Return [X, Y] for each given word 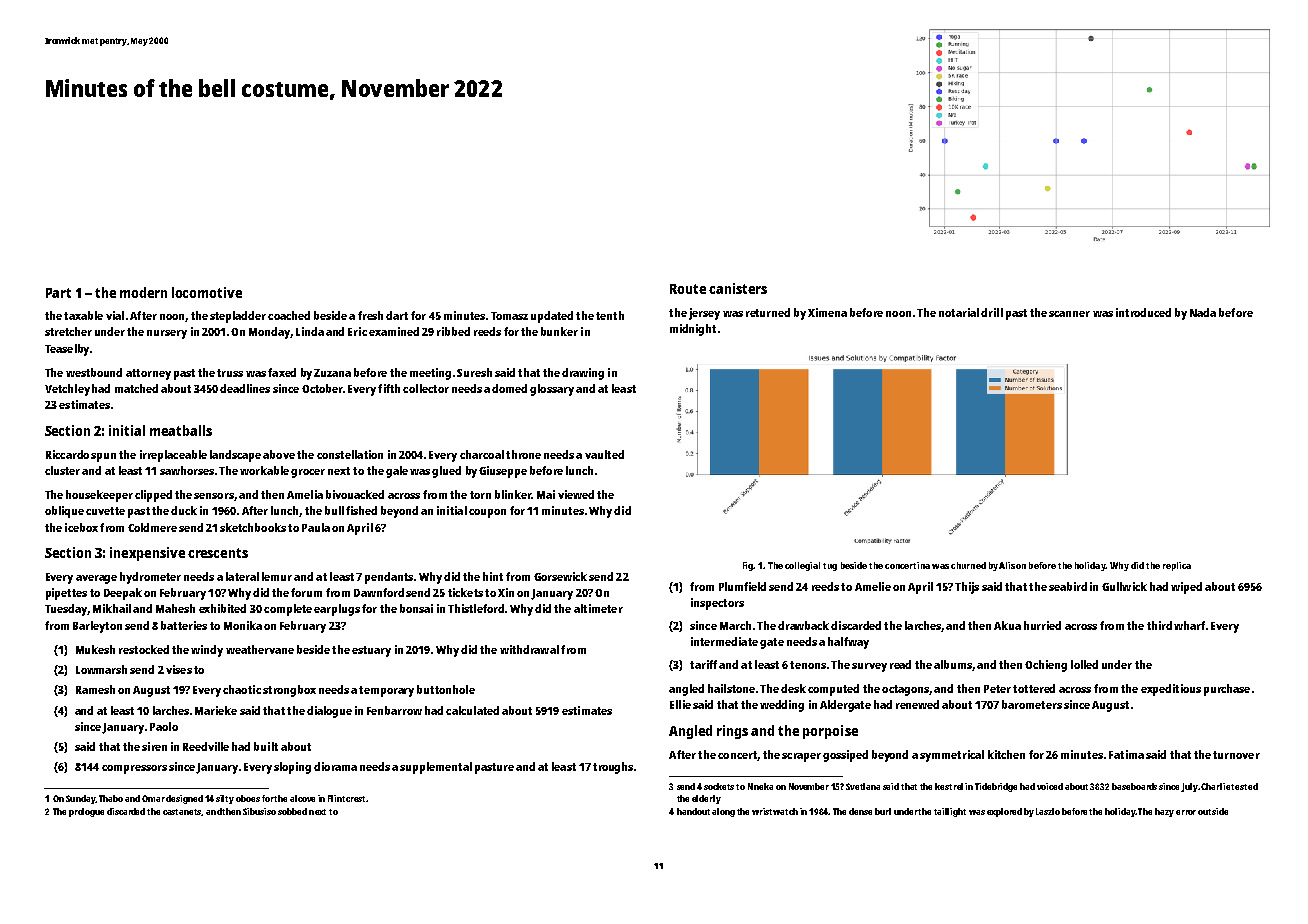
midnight [693, 330]
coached [289, 315]
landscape [235, 456]
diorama [335, 766]
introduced [1143, 312]
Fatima [1126, 754]
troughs [613, 768]
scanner [1069, 314]
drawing [583, 374]
